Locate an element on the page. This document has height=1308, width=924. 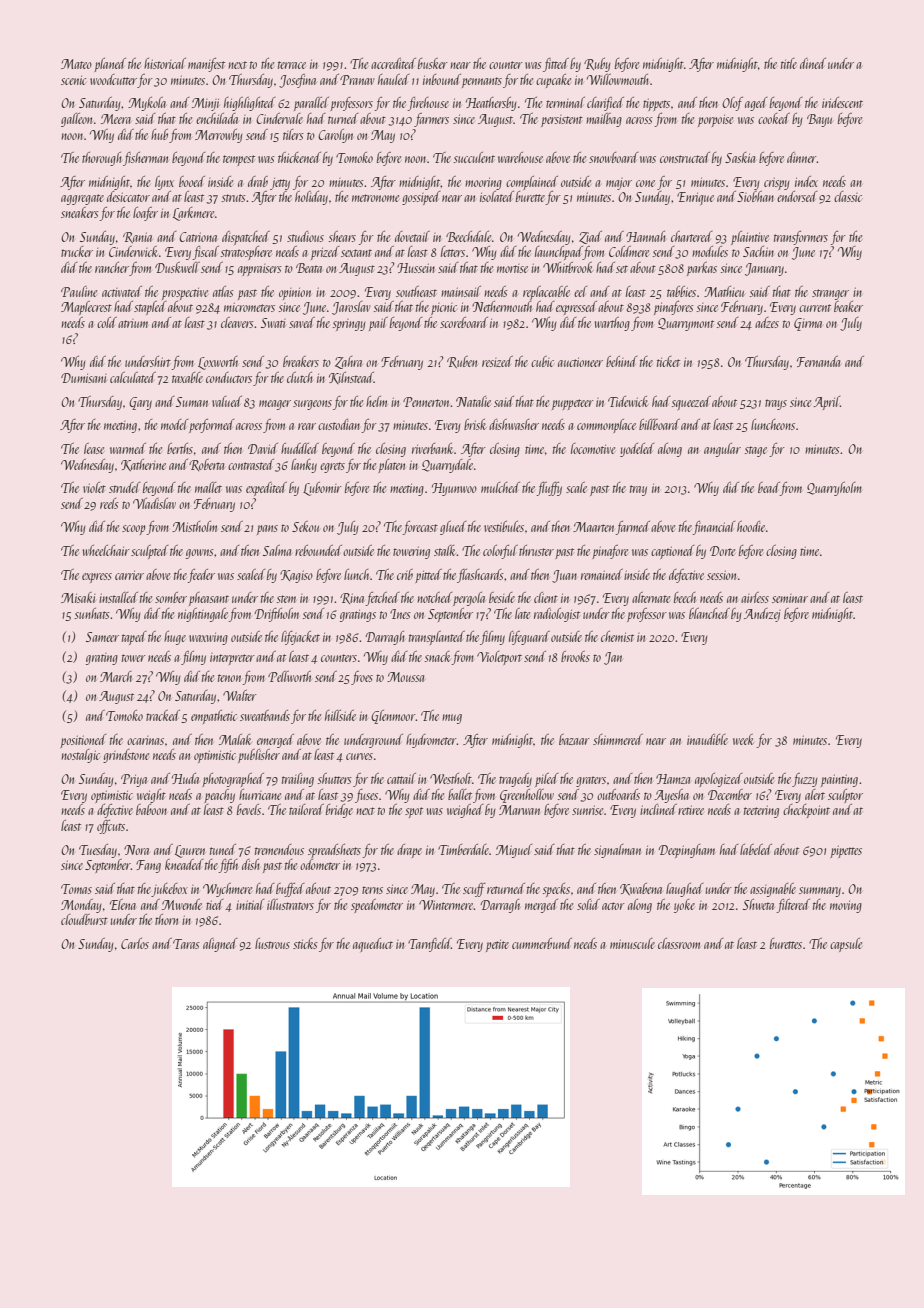
aggregate is located at coordinates (82, 199).
